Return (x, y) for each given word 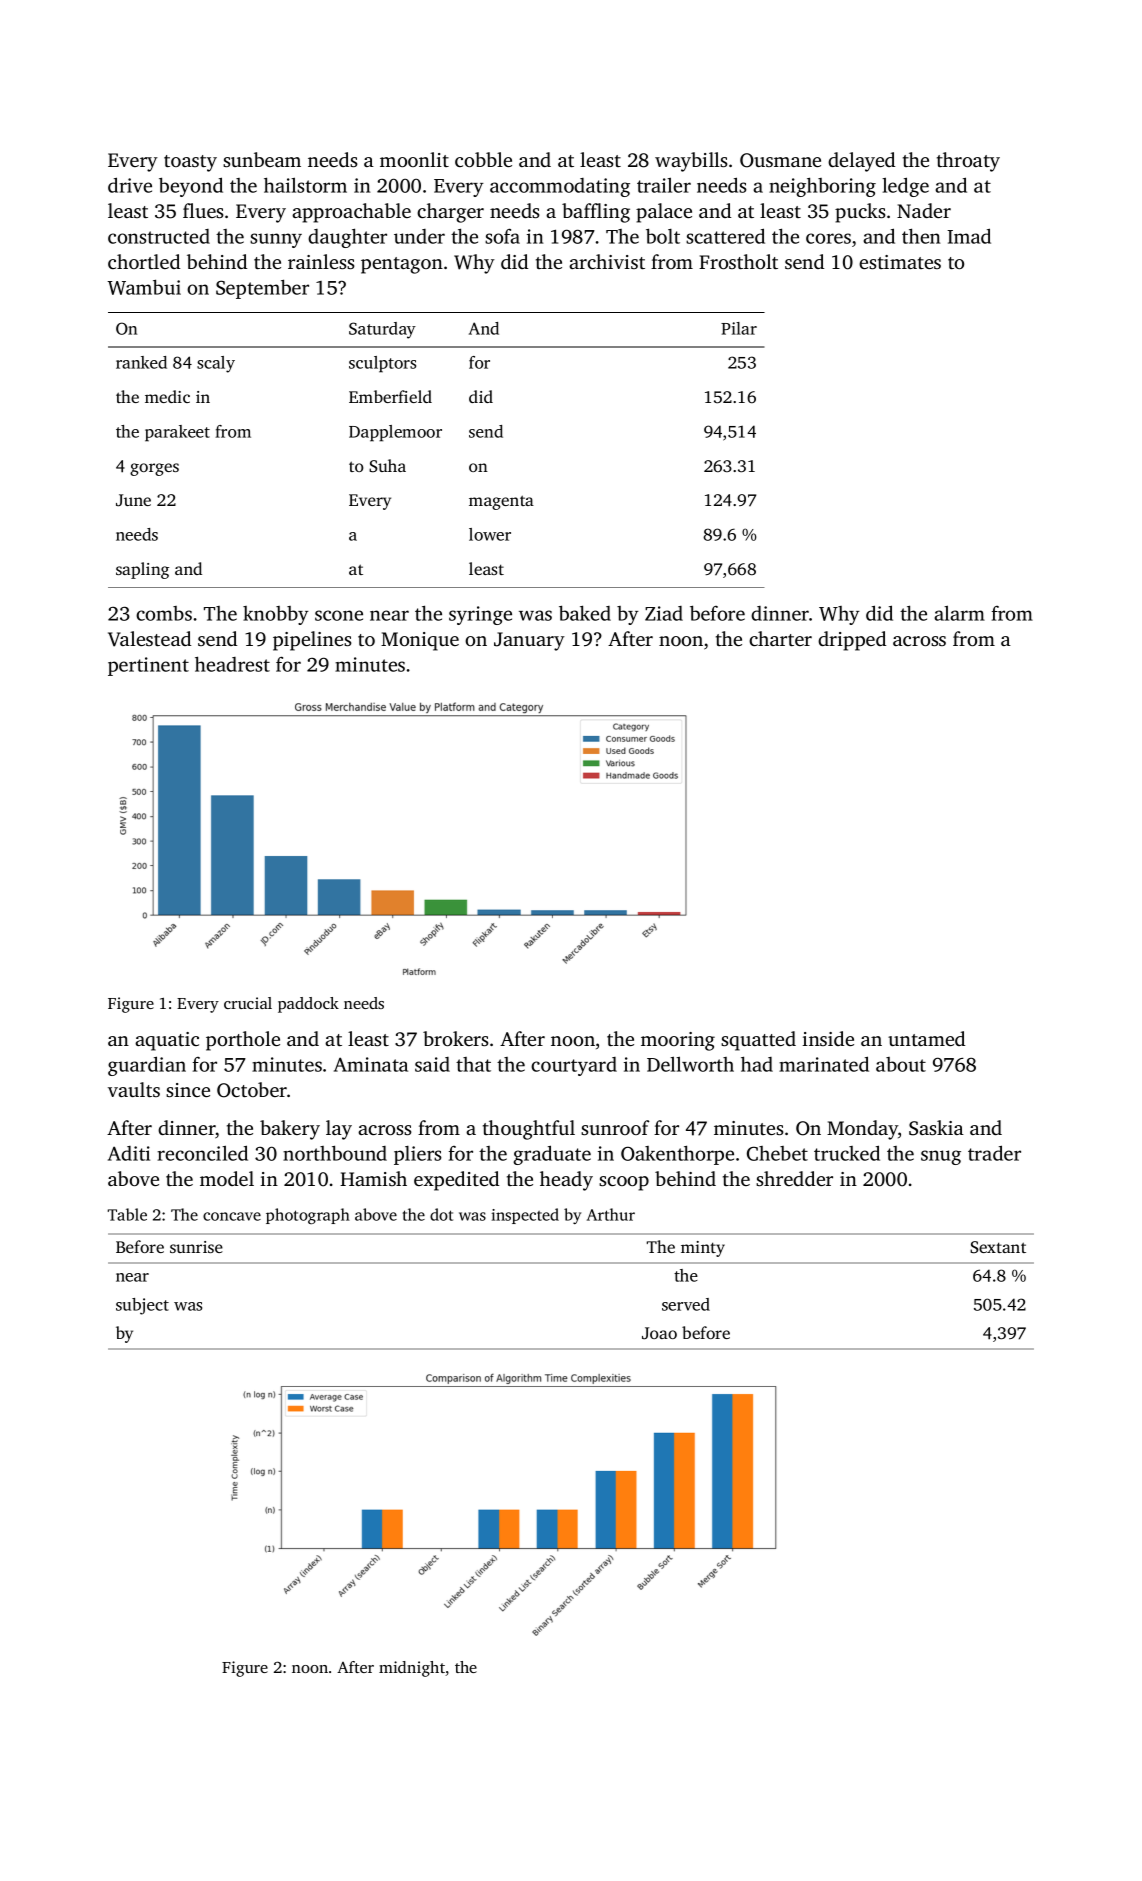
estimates (900, 262)
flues (203, 210)
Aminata (371, 1064)
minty (703, 1249)
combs (164, 613)
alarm (959, 613)
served (686, 1304)
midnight (412, 1669)
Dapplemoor (395, 433)
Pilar (739, 328)
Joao (659, 1333)
